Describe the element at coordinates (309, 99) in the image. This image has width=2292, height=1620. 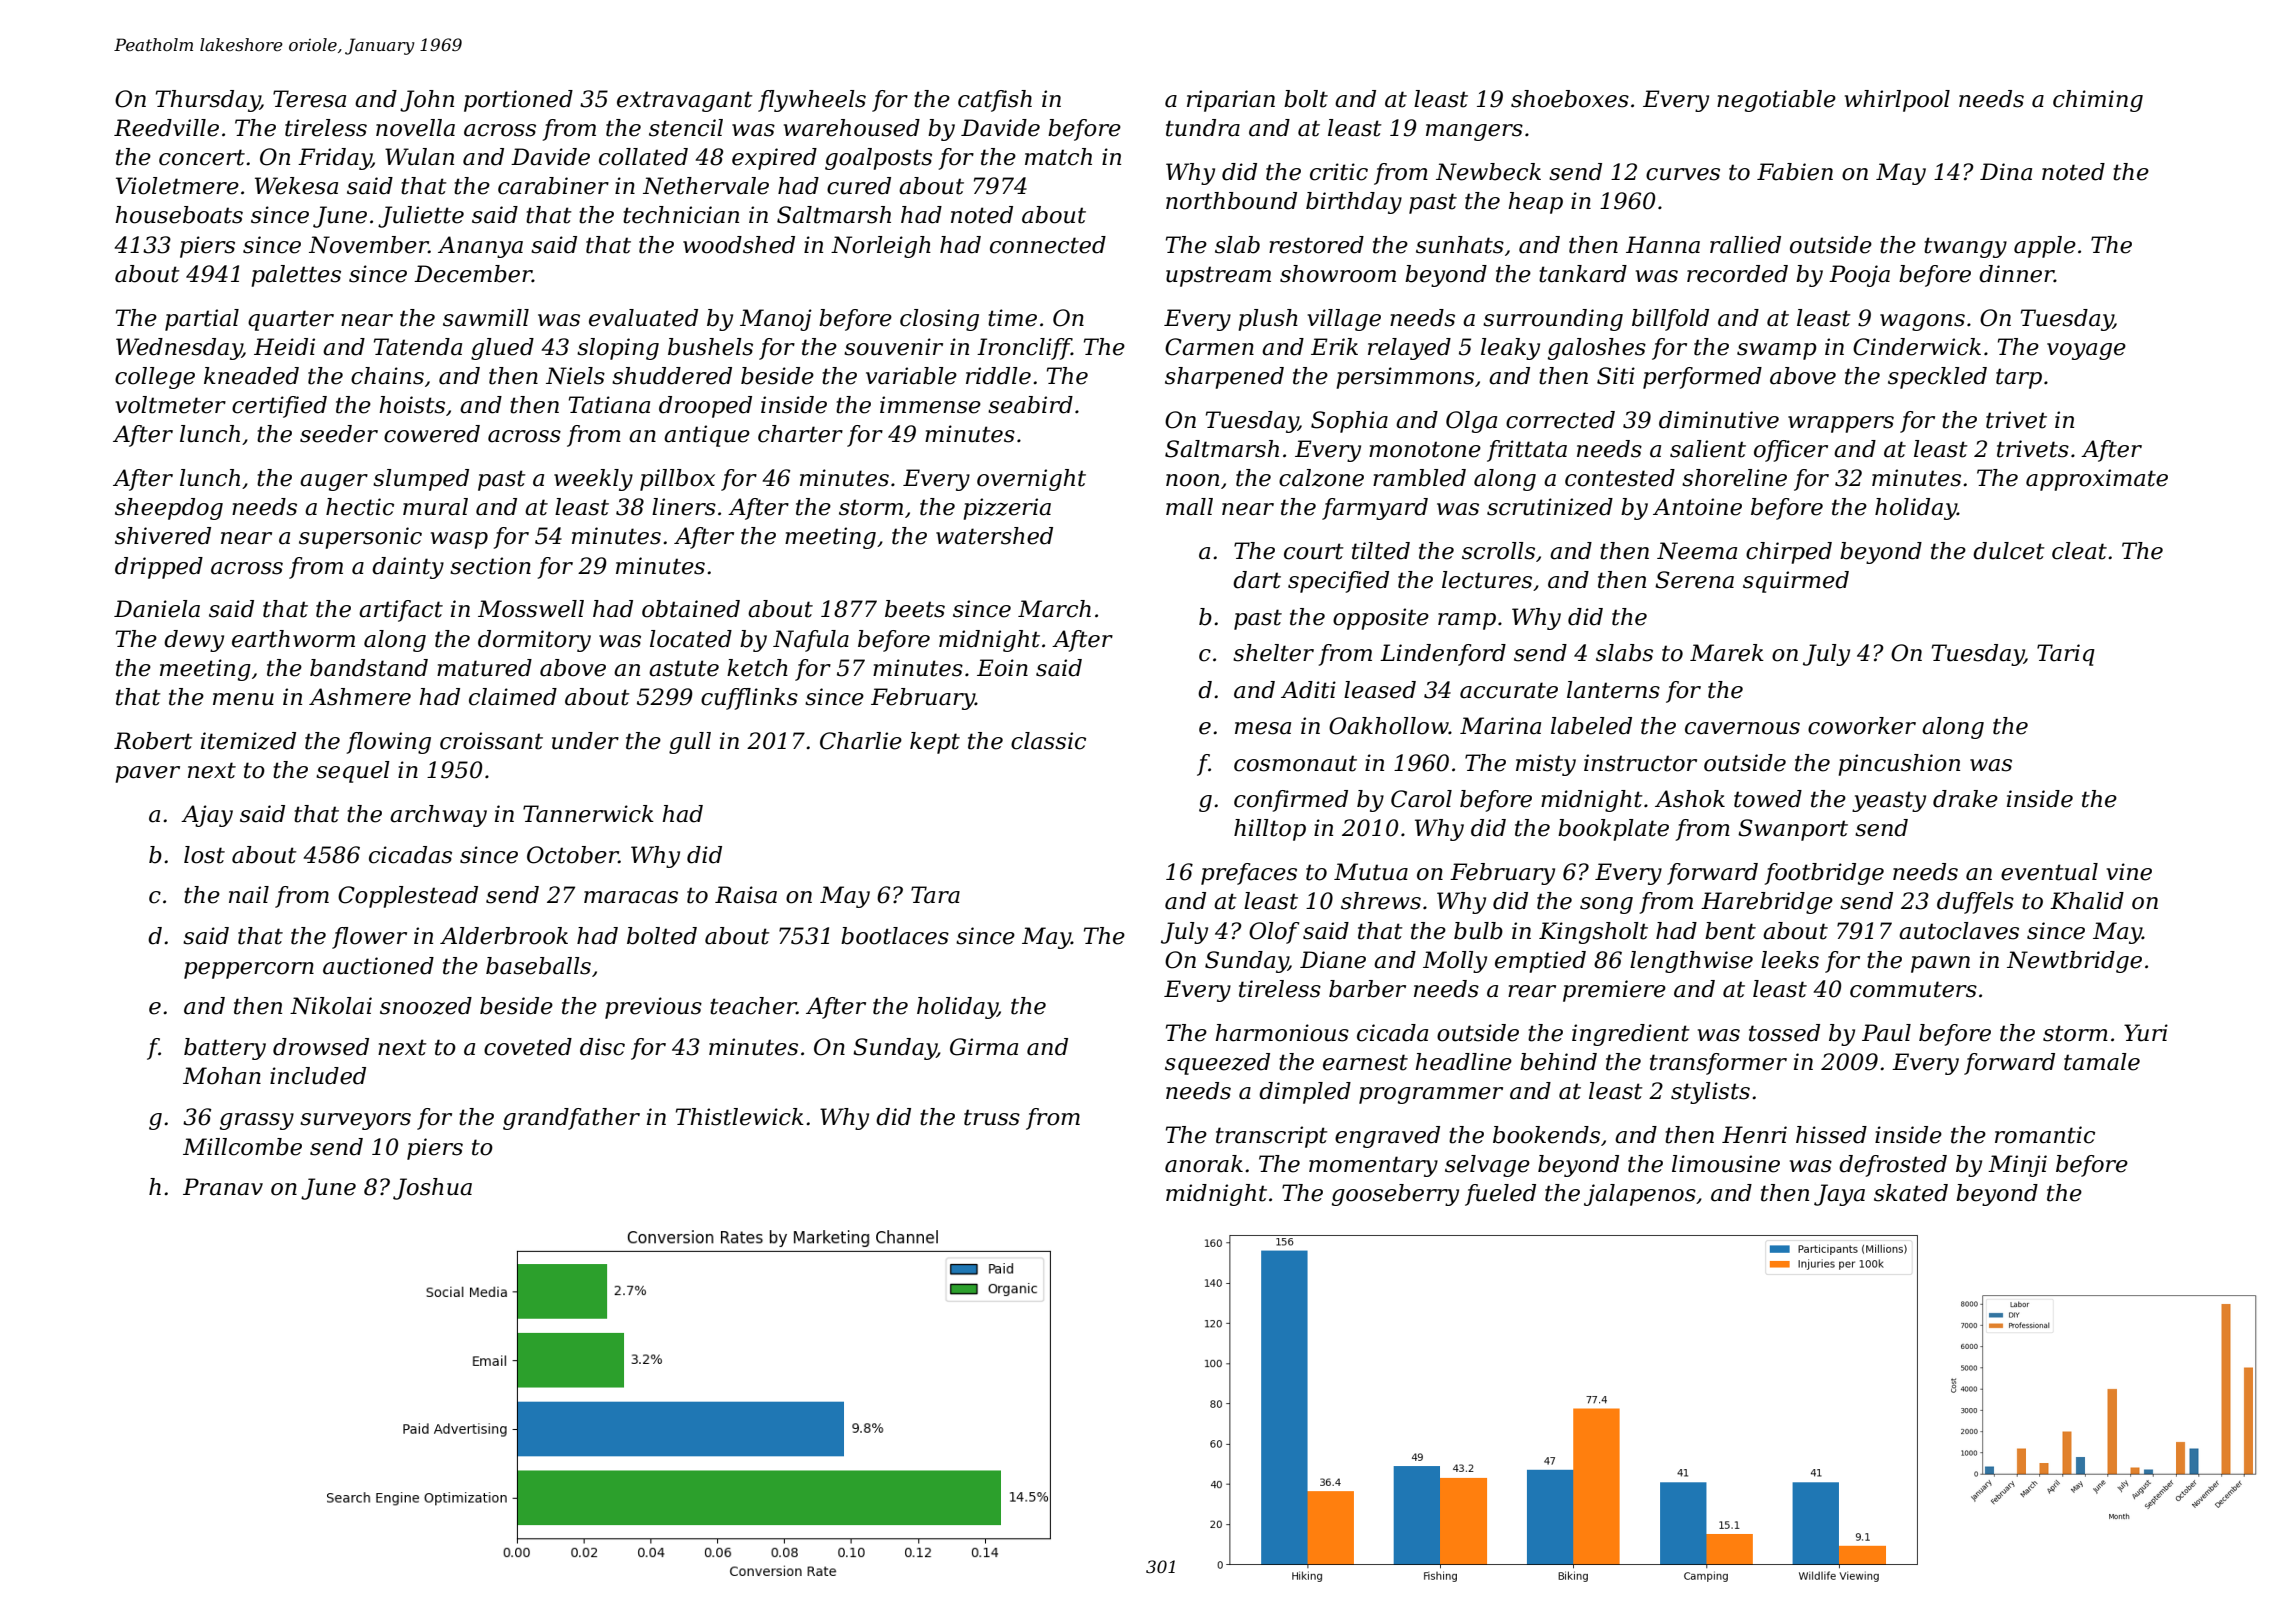
I see `Teresa` at that location.
